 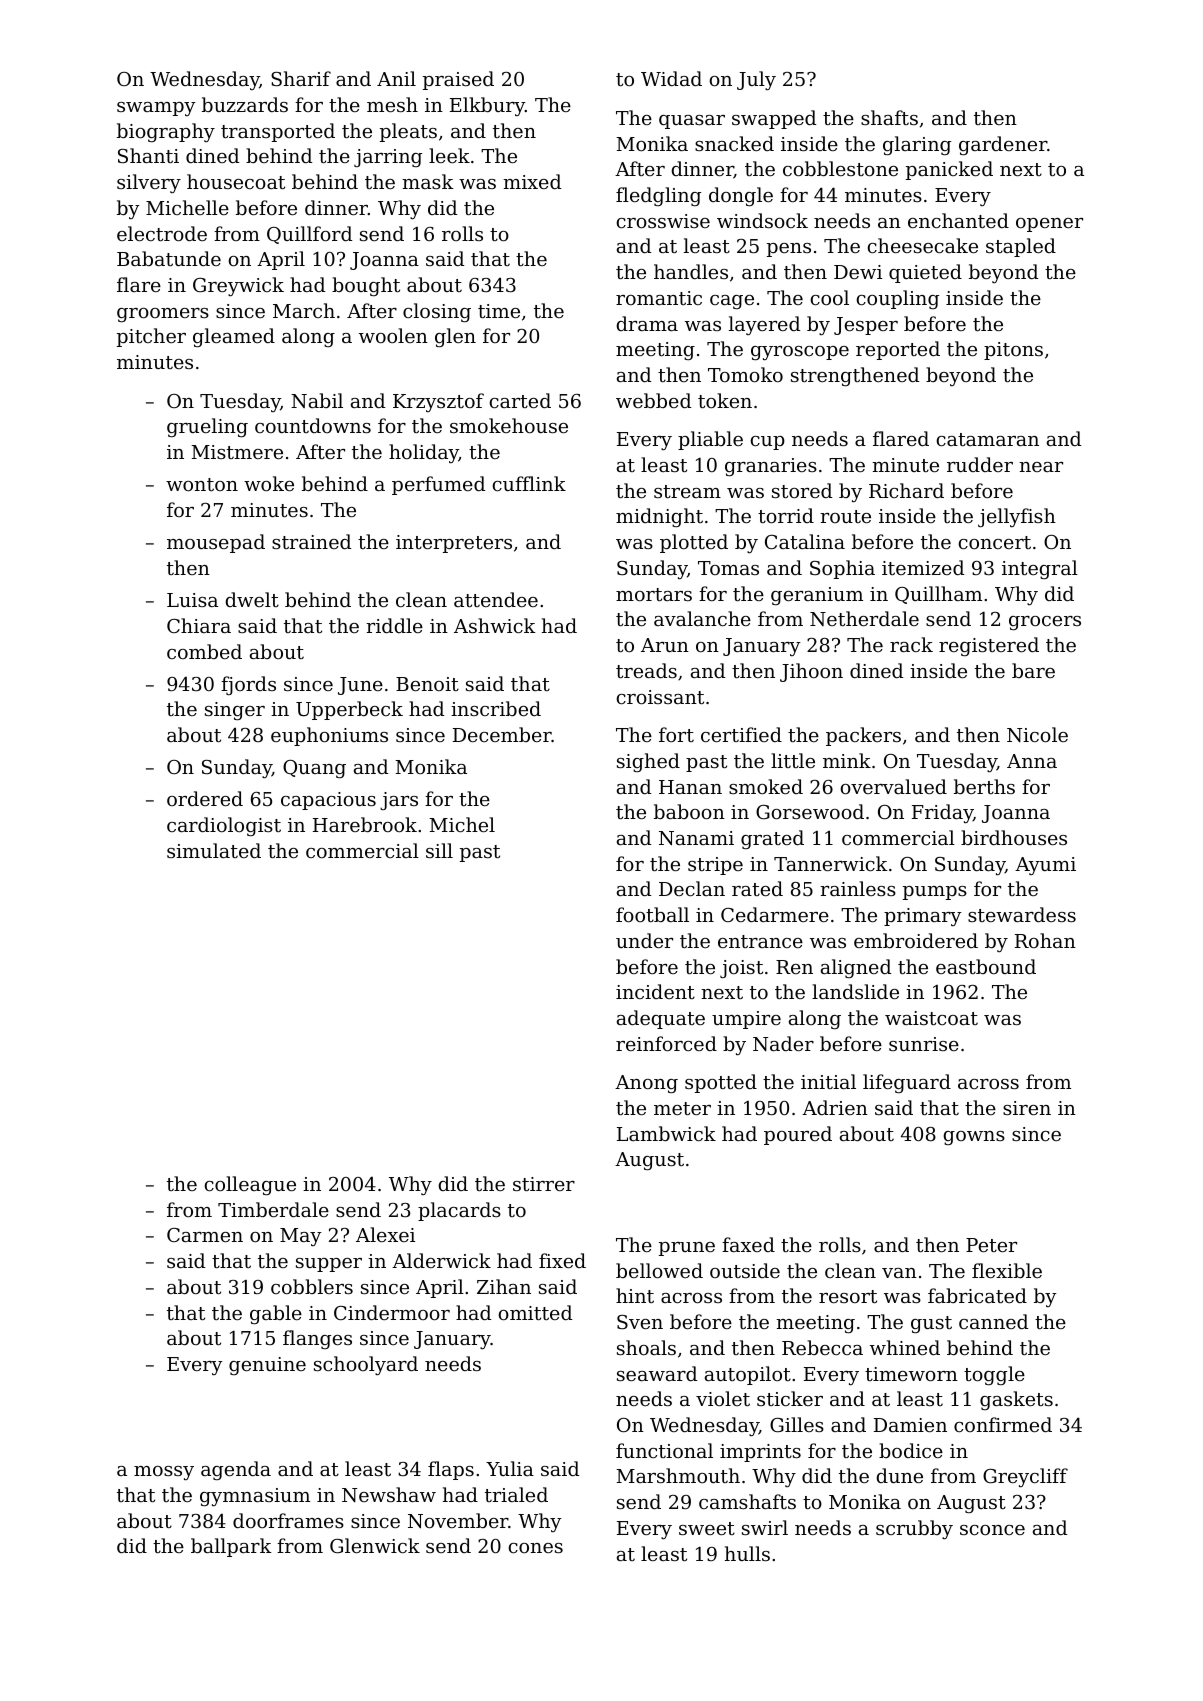 What do you see at coordinates (917, 145) in the document?
I see `glaring` at bounding box center [917, 145].
